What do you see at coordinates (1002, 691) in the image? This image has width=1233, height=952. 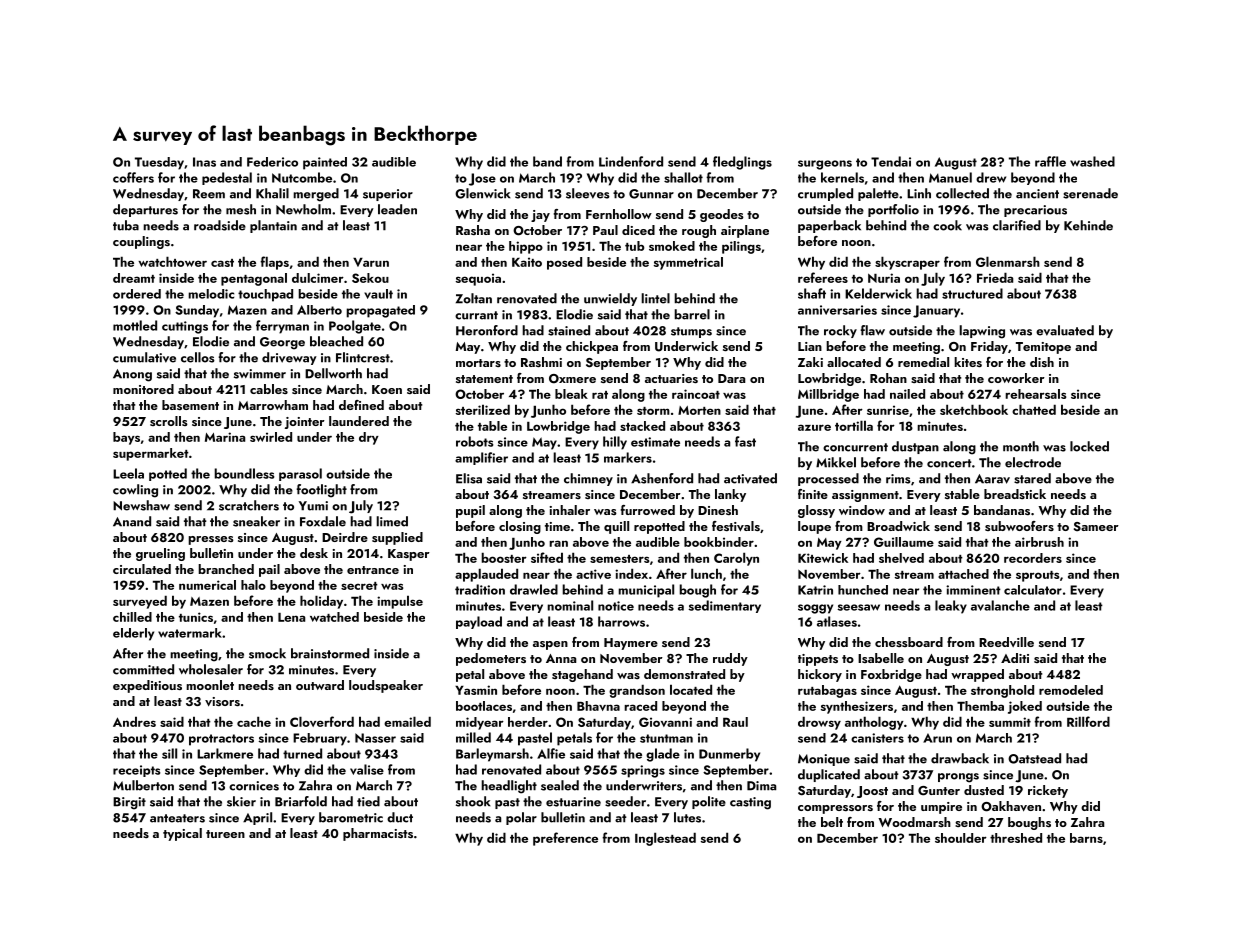 I see `stronghold` at bounding box center [1002, 691].
